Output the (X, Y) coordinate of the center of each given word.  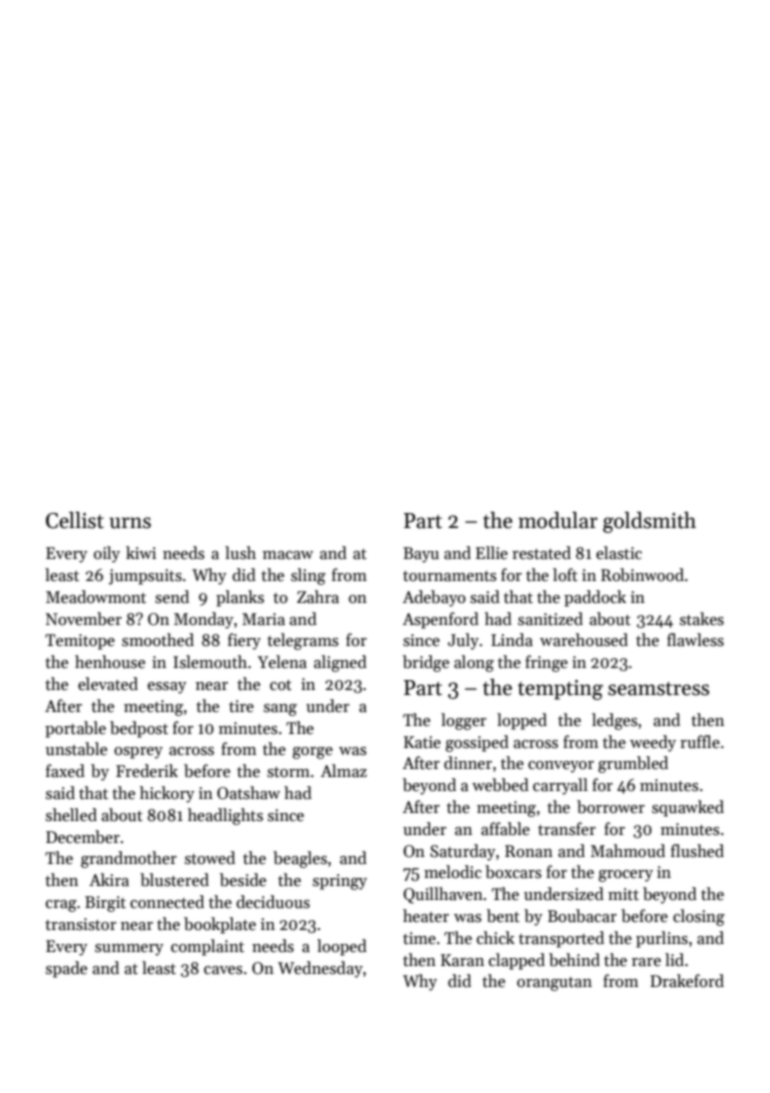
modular (558, 520)
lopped (522, 721)
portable (75, 729)
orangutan (554, 984)
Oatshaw (248, 793)
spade (66, 969)
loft (565, 575)
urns (130, 523)
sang (280, 710)
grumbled (633, 764)
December (83, 837)
